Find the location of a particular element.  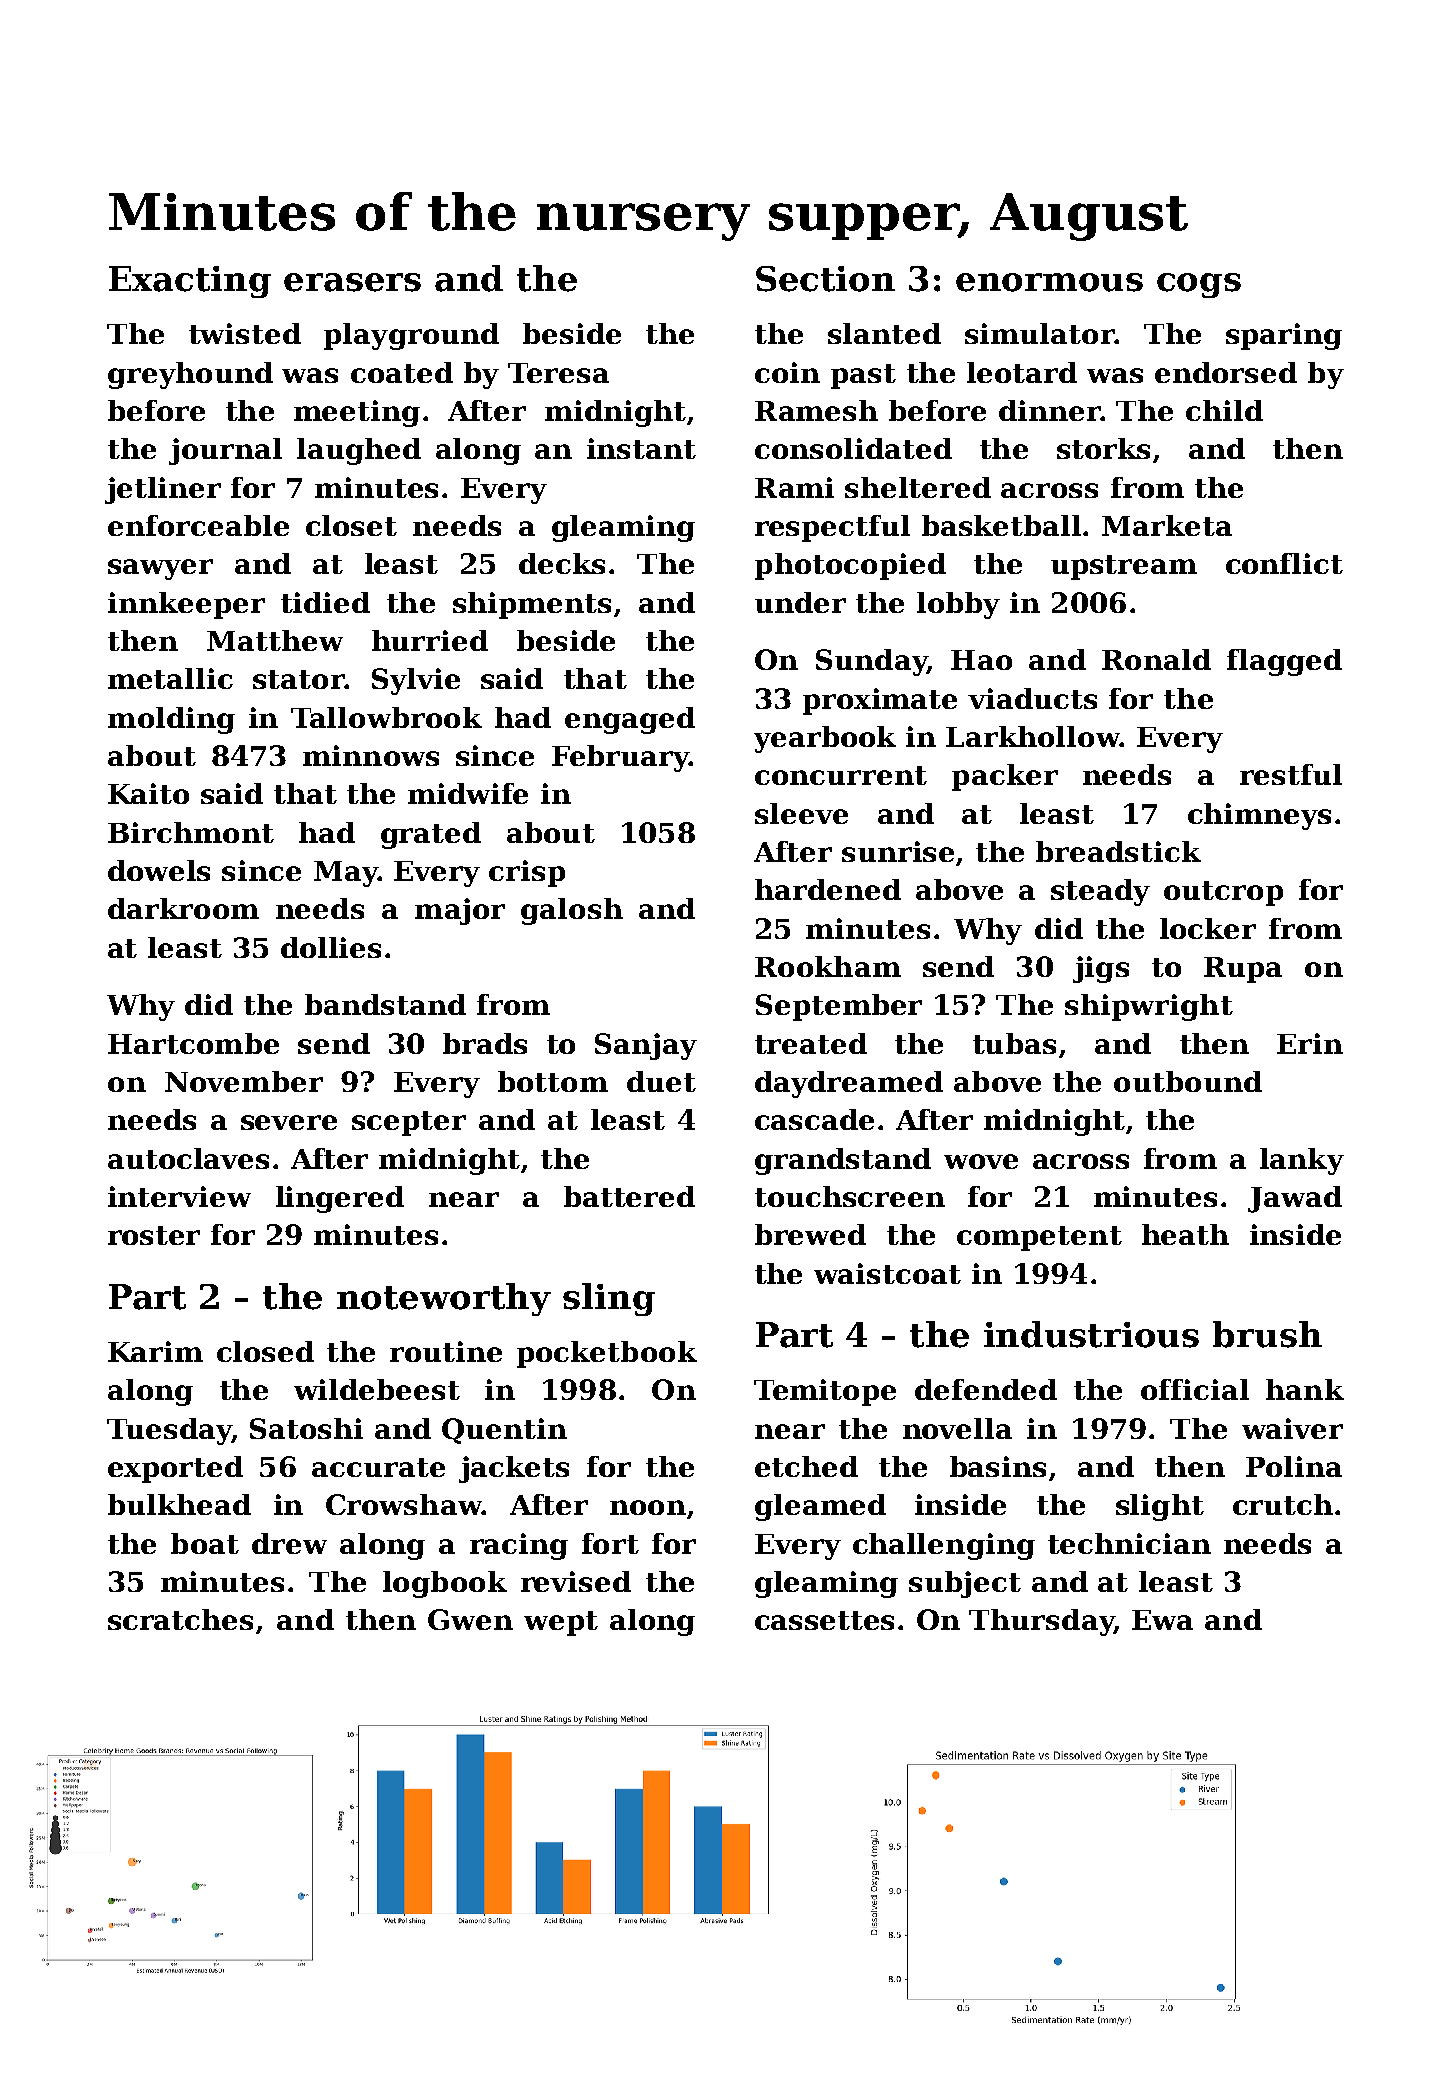

shipments is located at coordinates (532, 605).
